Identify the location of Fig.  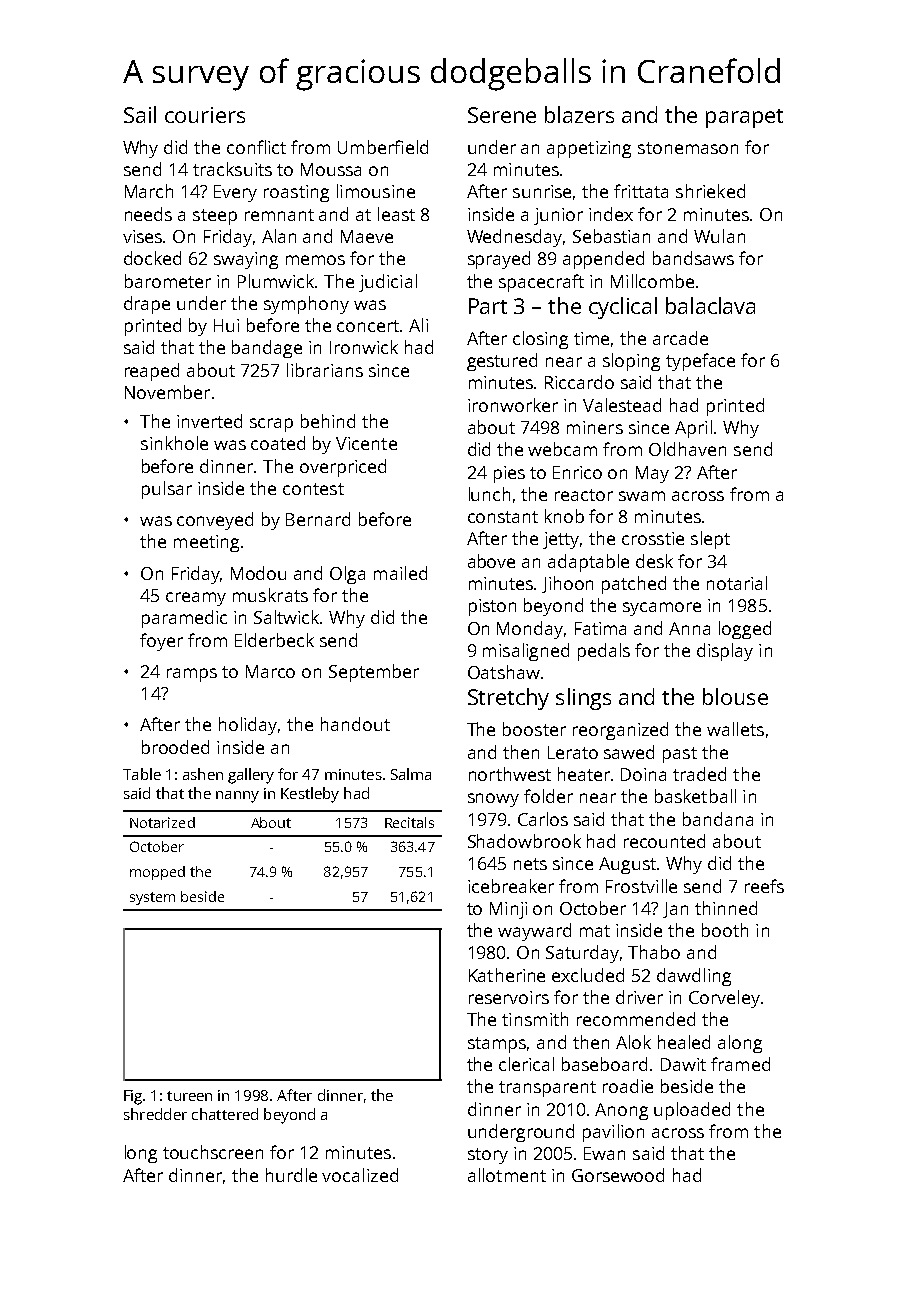
(133, 1097).
